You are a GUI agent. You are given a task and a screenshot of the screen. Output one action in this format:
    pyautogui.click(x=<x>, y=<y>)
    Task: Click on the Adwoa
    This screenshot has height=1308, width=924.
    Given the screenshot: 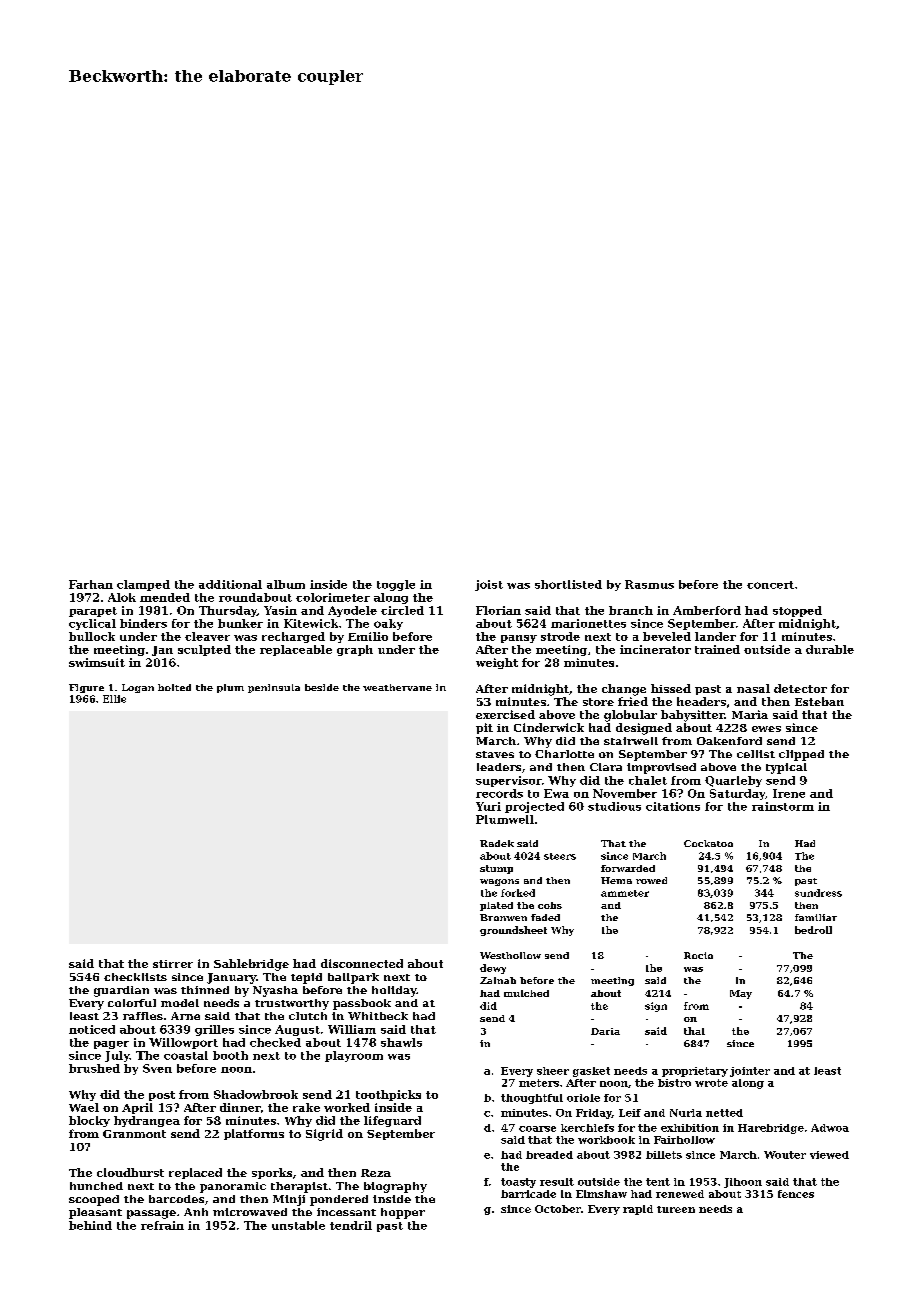 What is the action you would take?
    pyautogui.click(x=830, y=1128)
